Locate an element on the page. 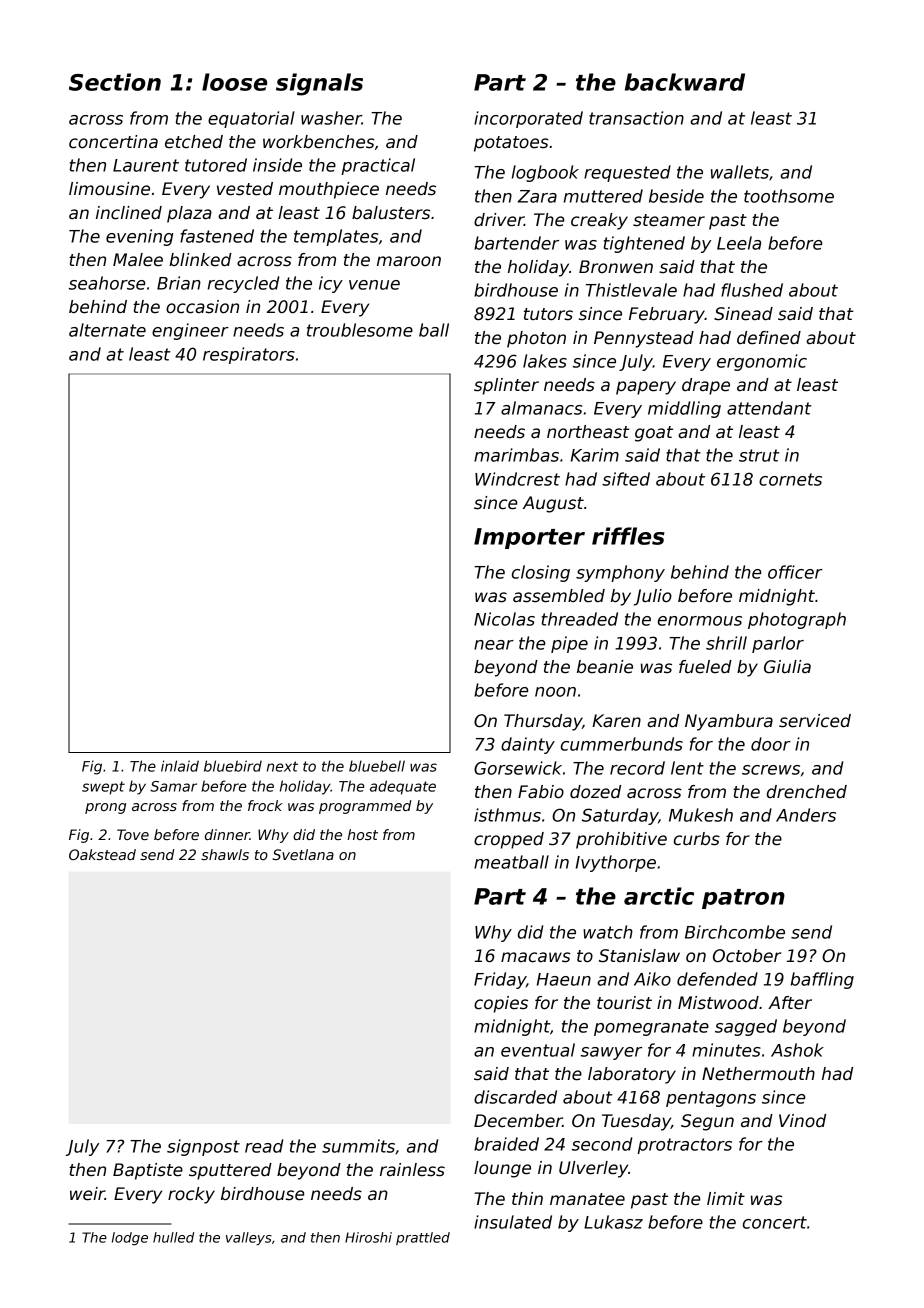 The image size is (924, 1308). prattled is located at coordinates (423, 1238).
